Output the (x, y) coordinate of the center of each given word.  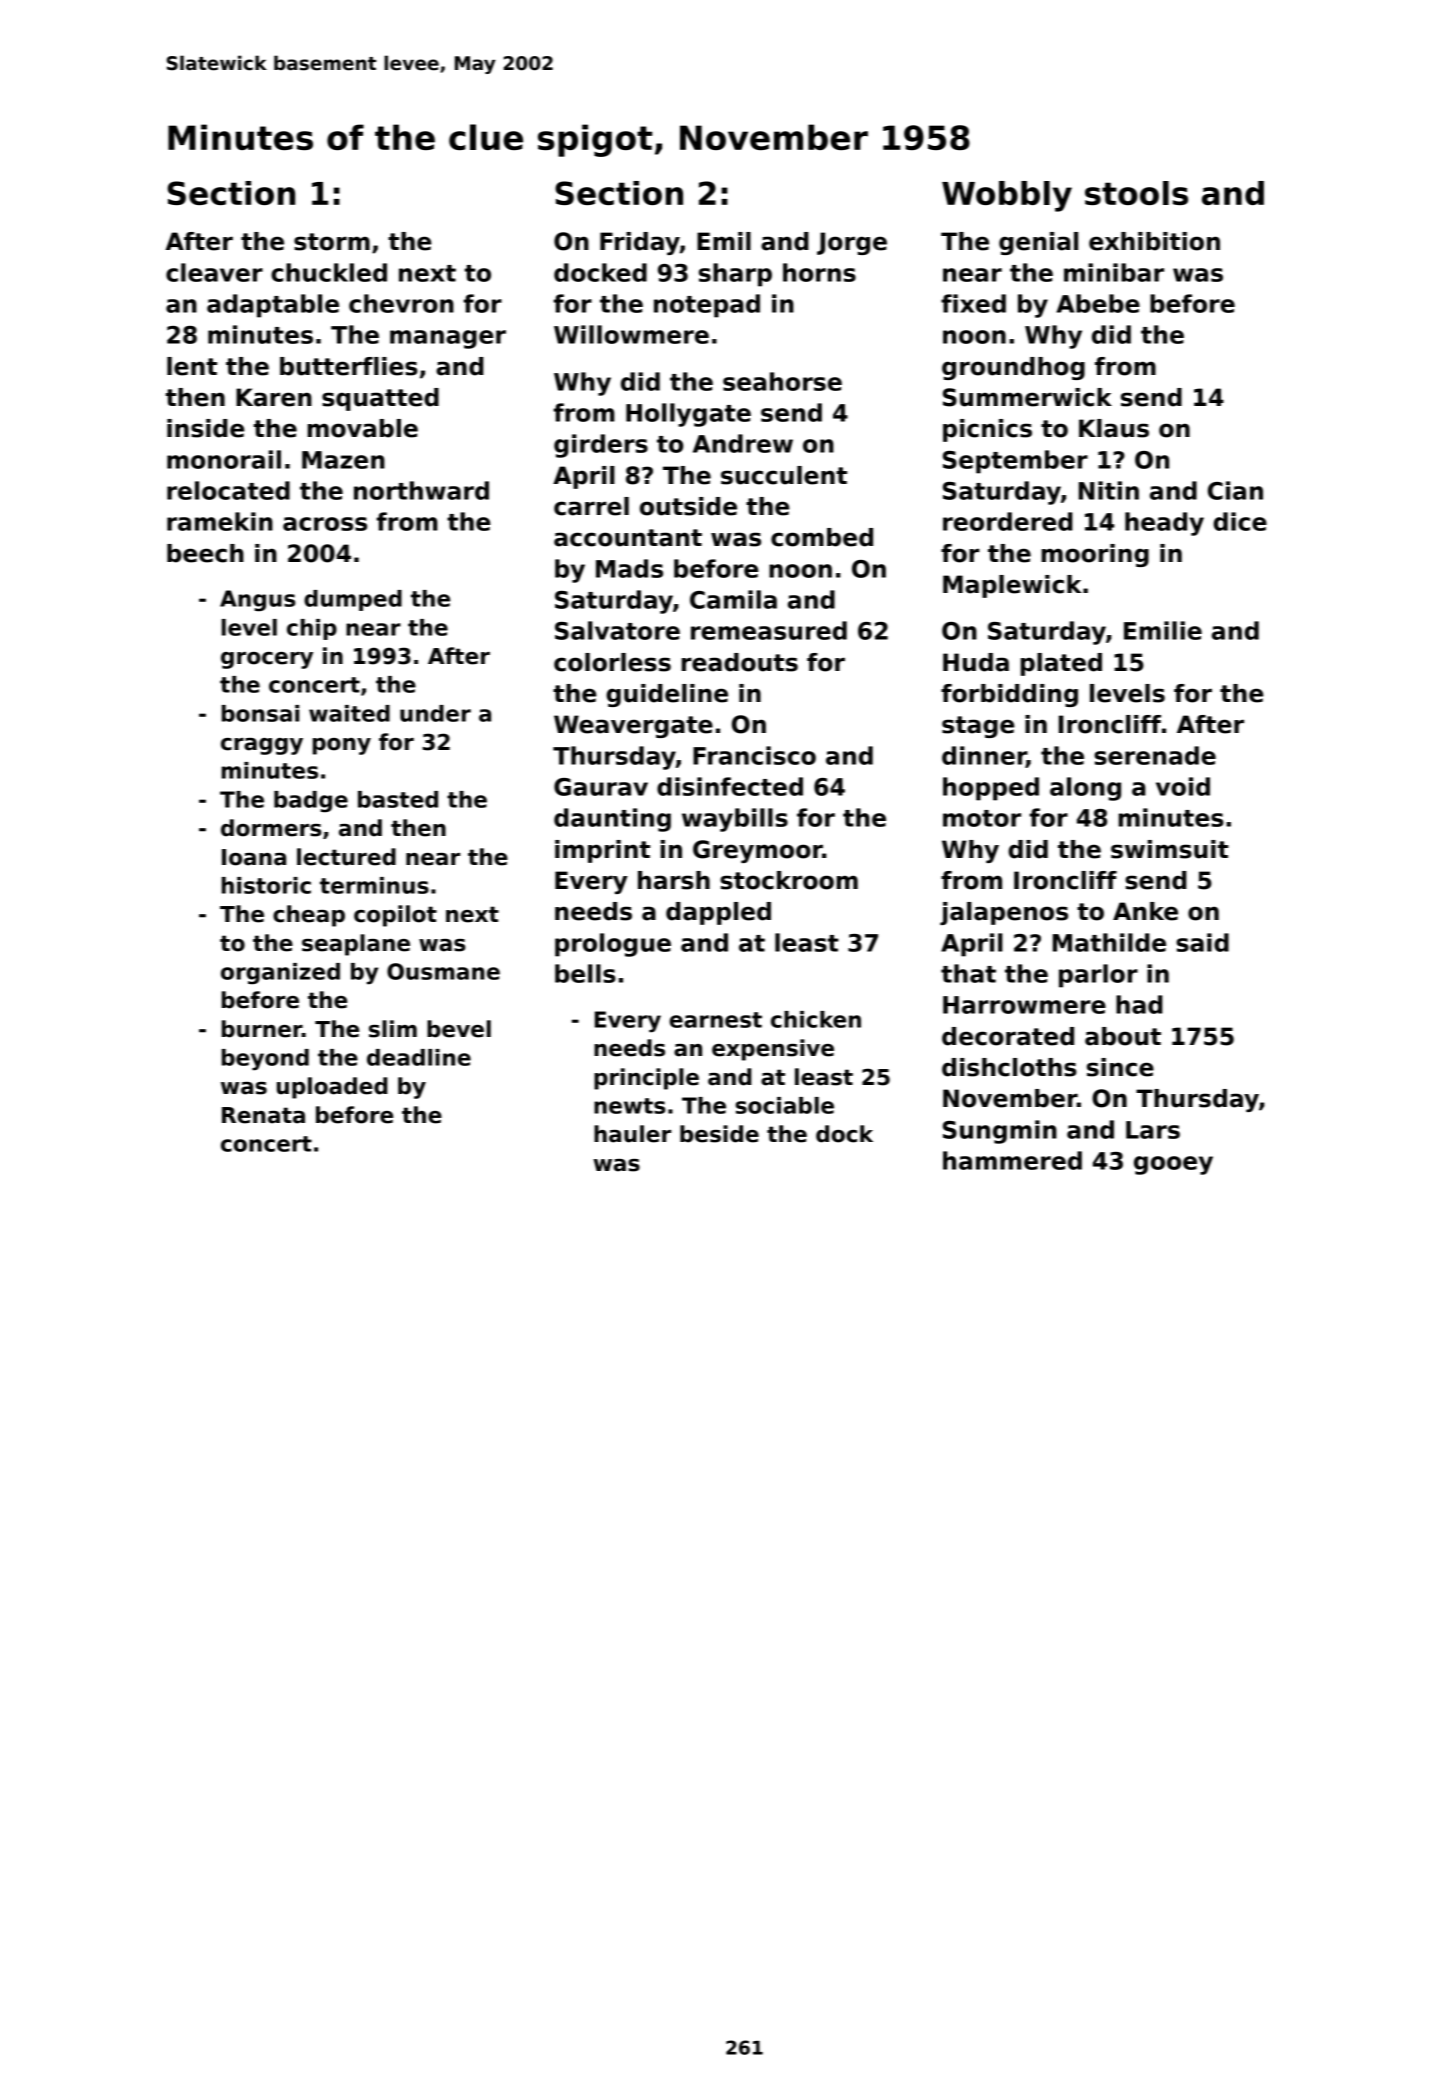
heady (1164, 524)
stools (1136, 193)
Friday (640, 243)
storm (332, 242)
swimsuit (1170, 849)
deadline (419, 1057)
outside (688, 506)
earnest (716, 1020)
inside (205, 428)
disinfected (730, 786)
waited (349, 713)
